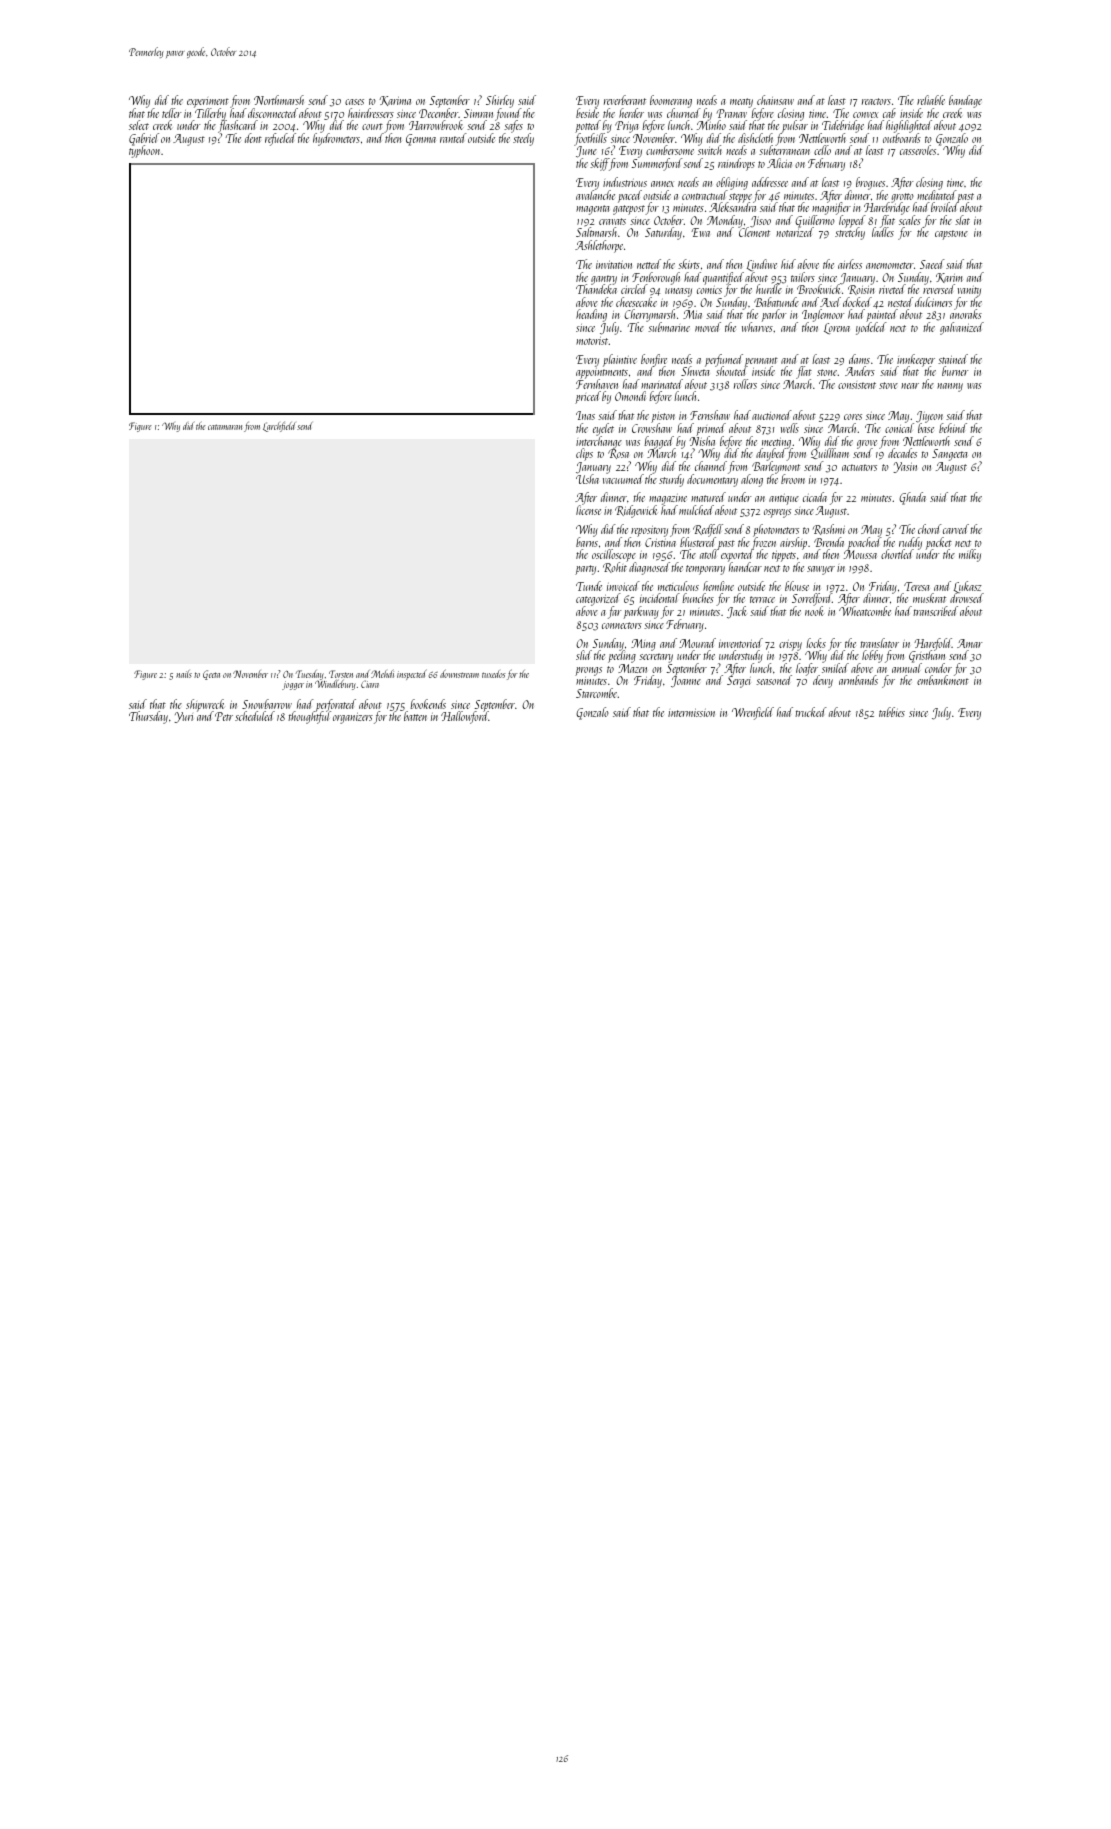 This screenshot has height=1829, width=1111. I want to click on Larchfield, so click(279, 427).
